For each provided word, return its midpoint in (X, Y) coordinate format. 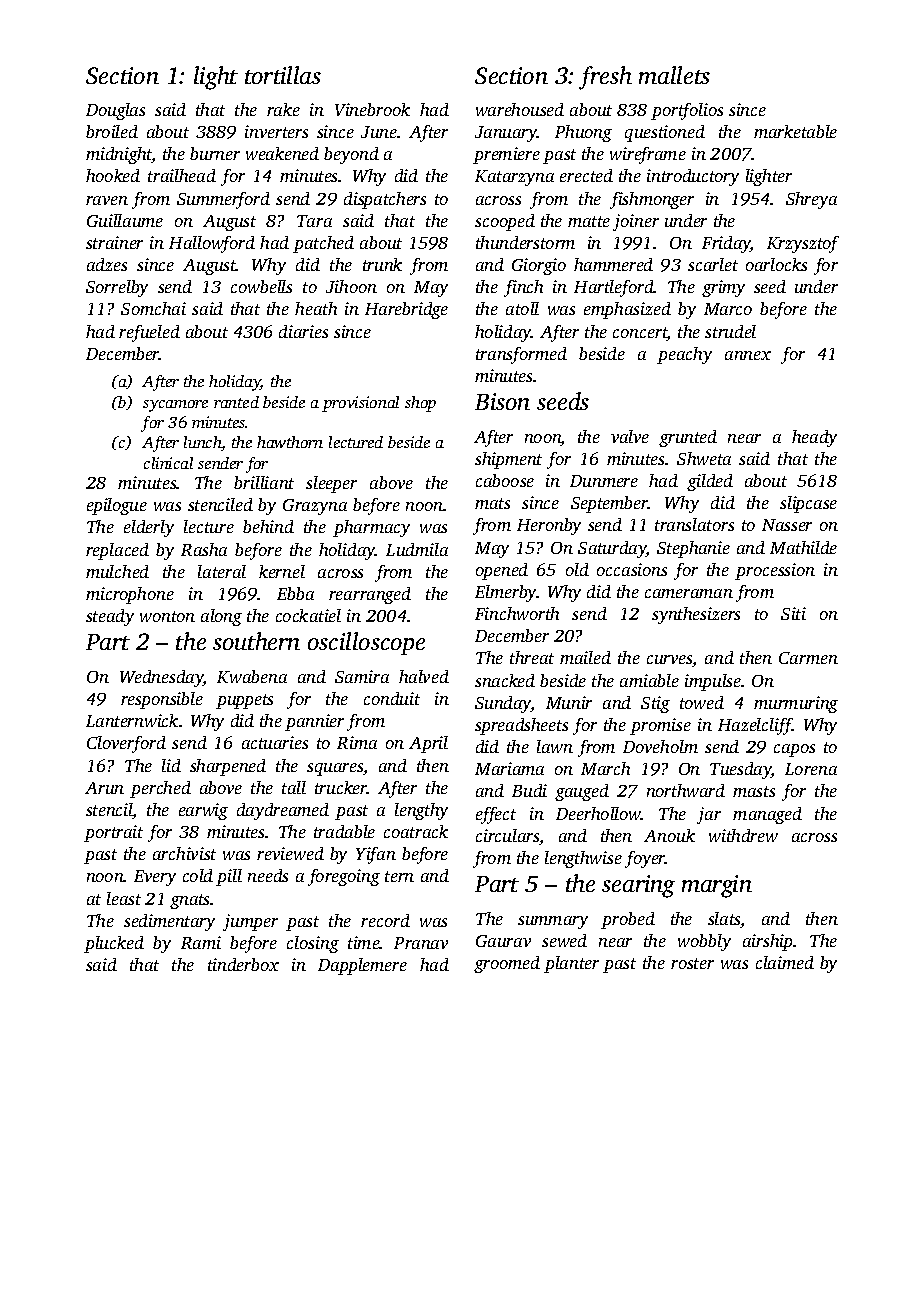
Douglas (115, 111)
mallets (674, 75)
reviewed (290, 853)
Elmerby (506, 593)
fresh (605, 78)
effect (496, 815)
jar (709, 815)
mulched (117, 571)
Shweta (704, 458)
